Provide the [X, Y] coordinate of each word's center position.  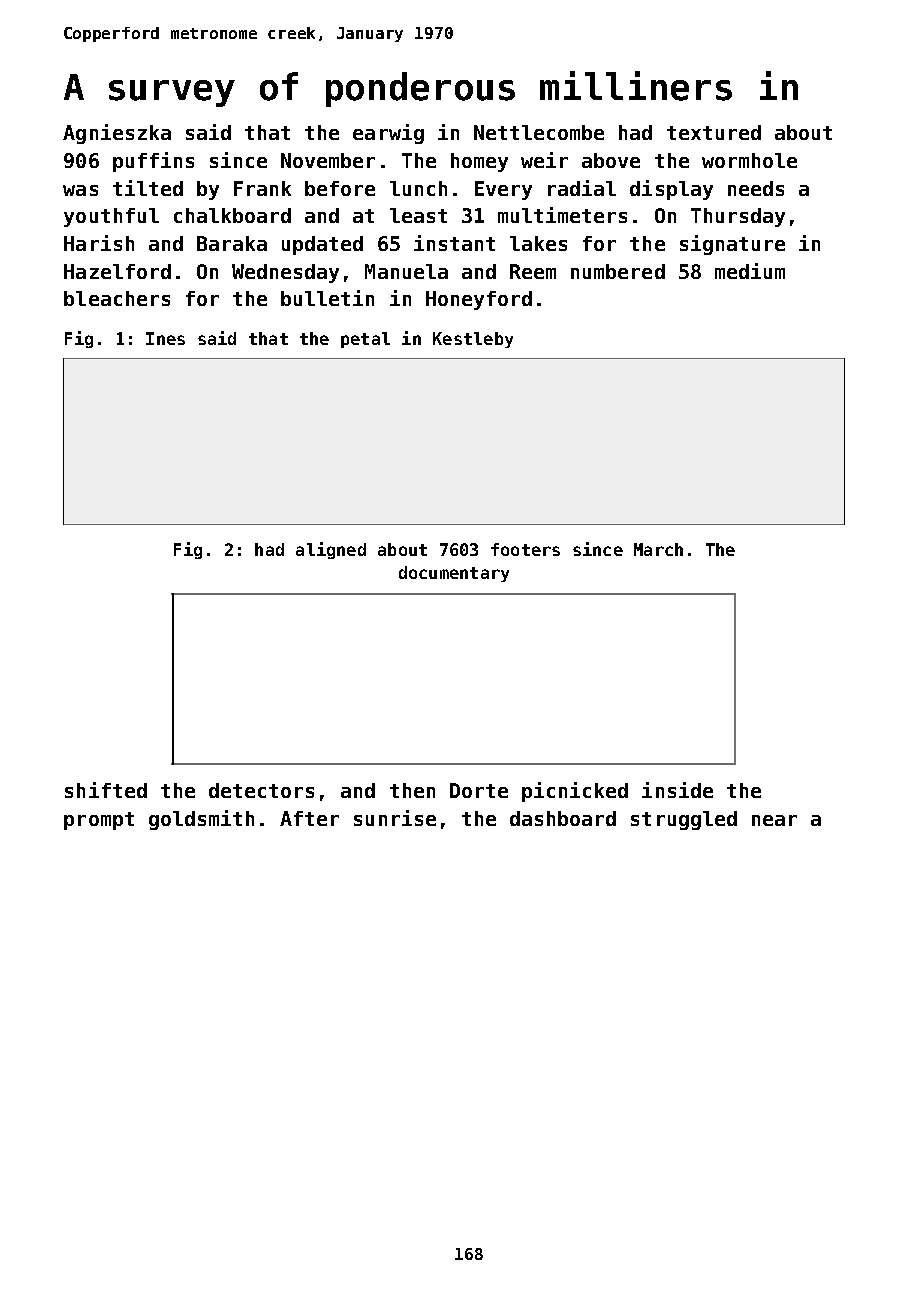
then [412, 790]
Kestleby [473, 340]
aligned [331, 550]
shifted [106, 790]
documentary [454, 574]
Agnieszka [117, 134]
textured [714, 132]
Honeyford [479, 300]
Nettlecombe [539, 132]
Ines [165, 338]
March [658, 549]
